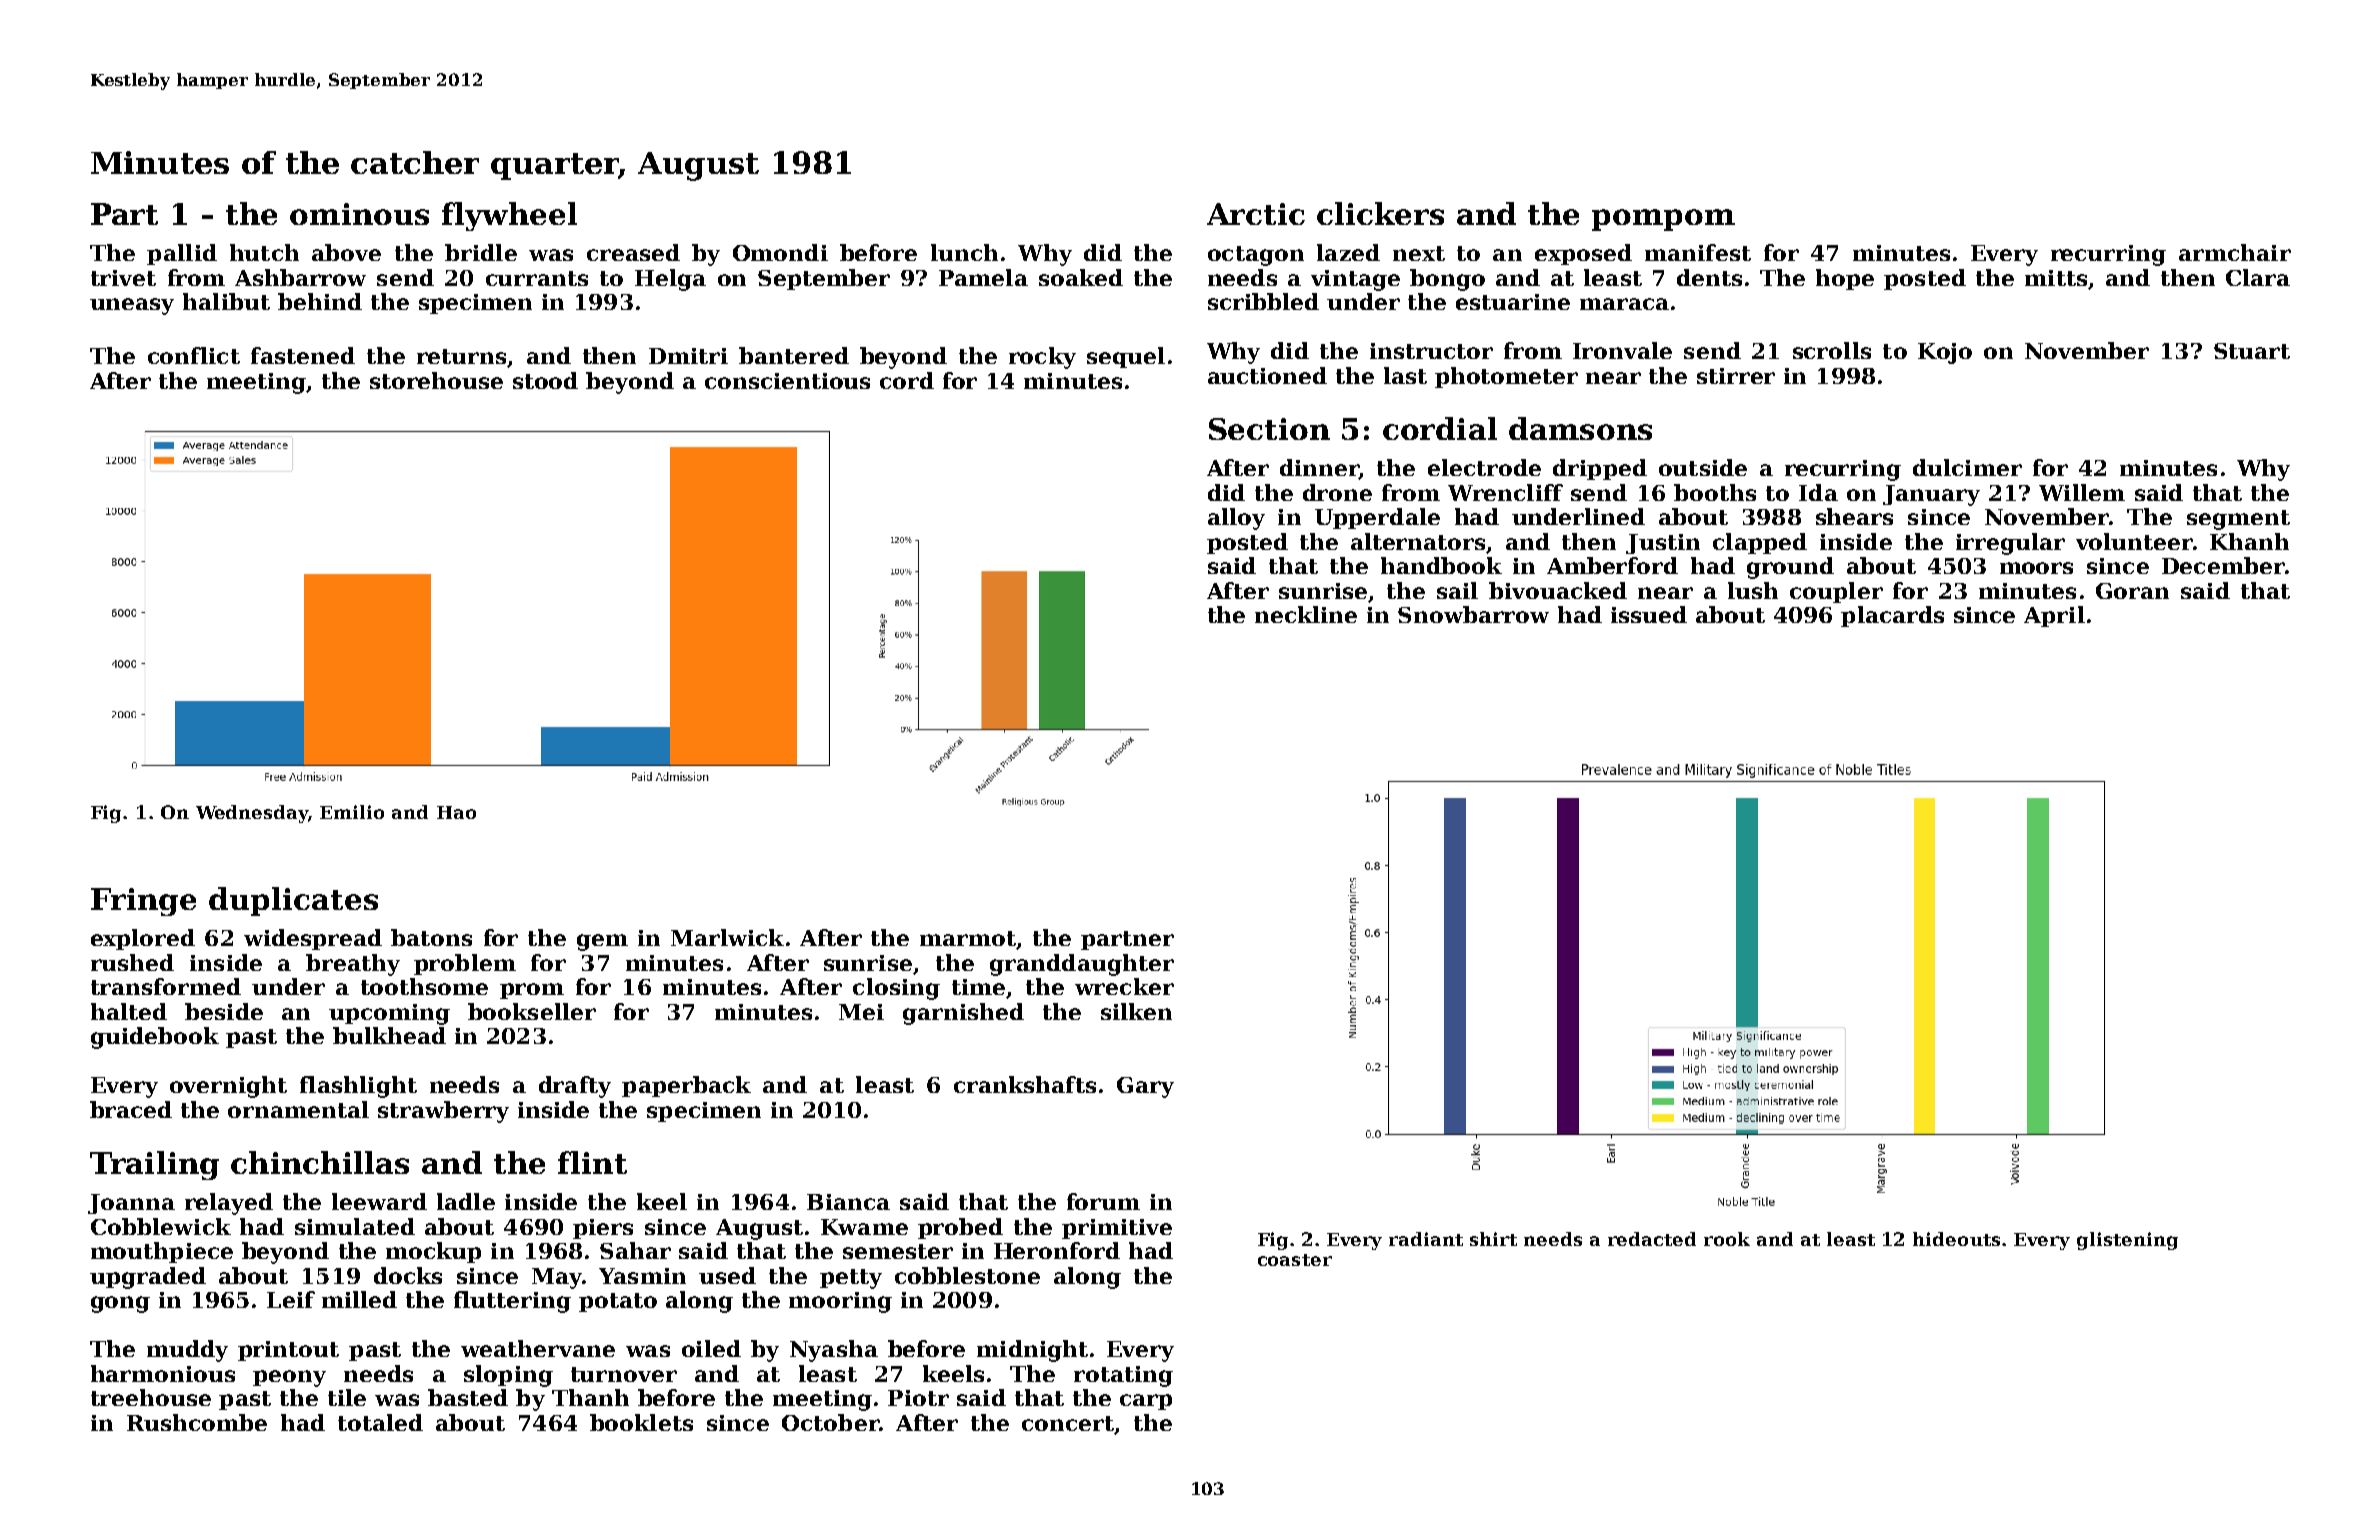 The height and width of the document is (1540, 2380). Describe the element at coordinates (431, 937) in the document. I see `batons` at that location.
